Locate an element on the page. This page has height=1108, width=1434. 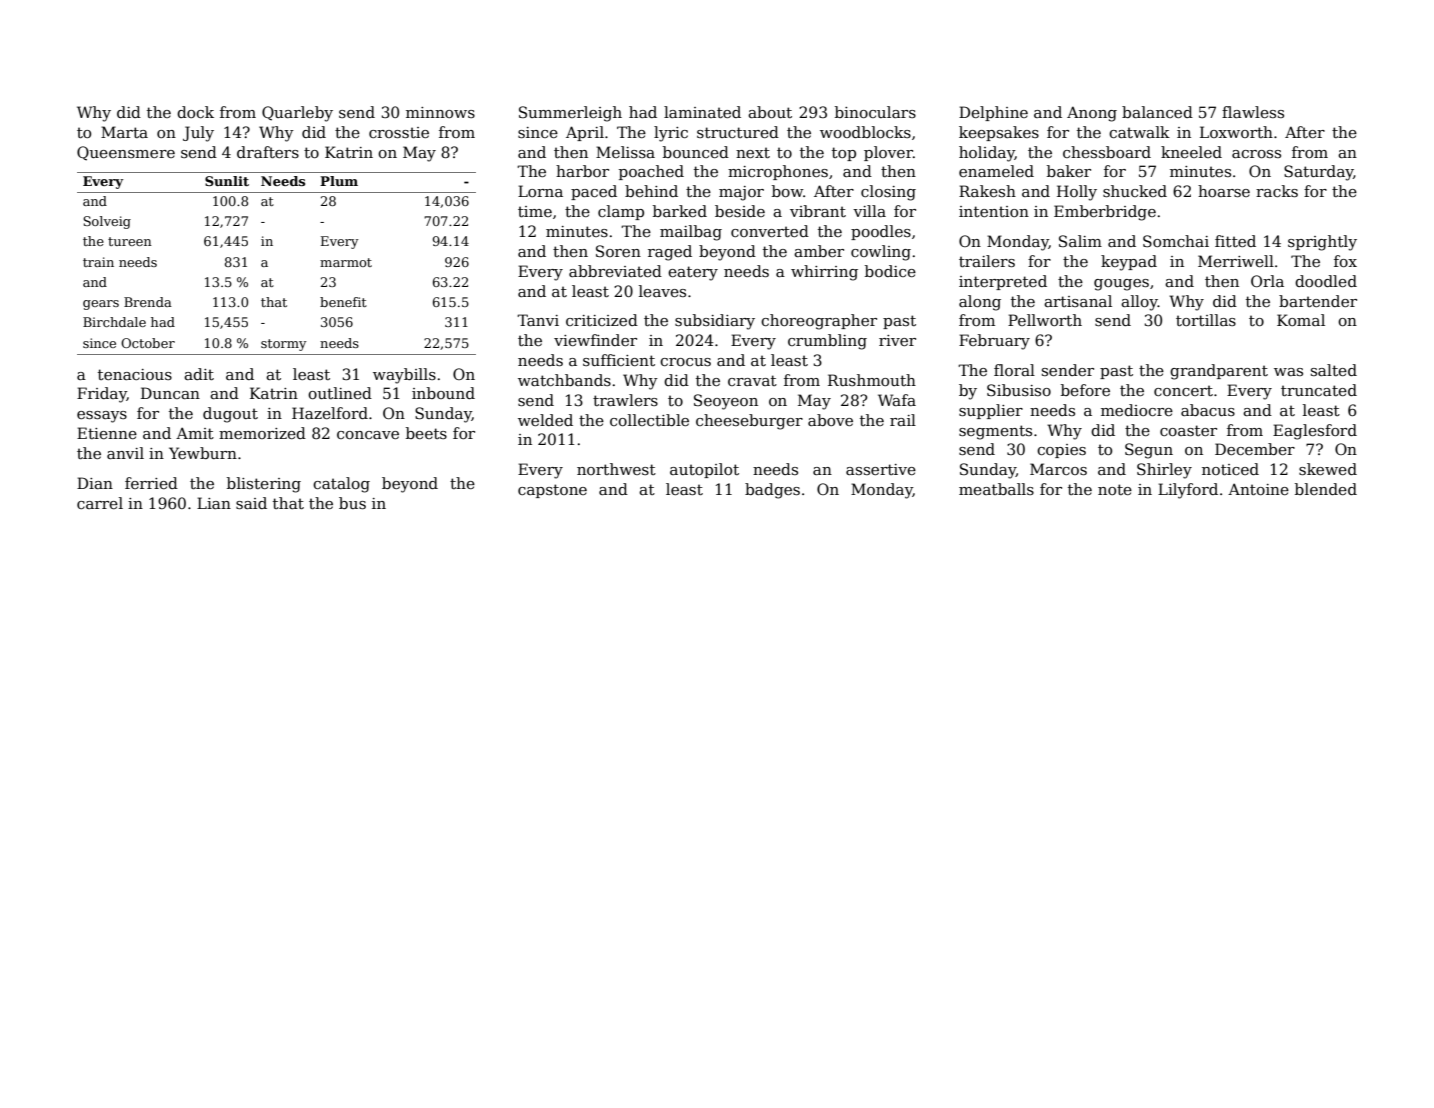
Brenda is located at coordinates (148, 302).
